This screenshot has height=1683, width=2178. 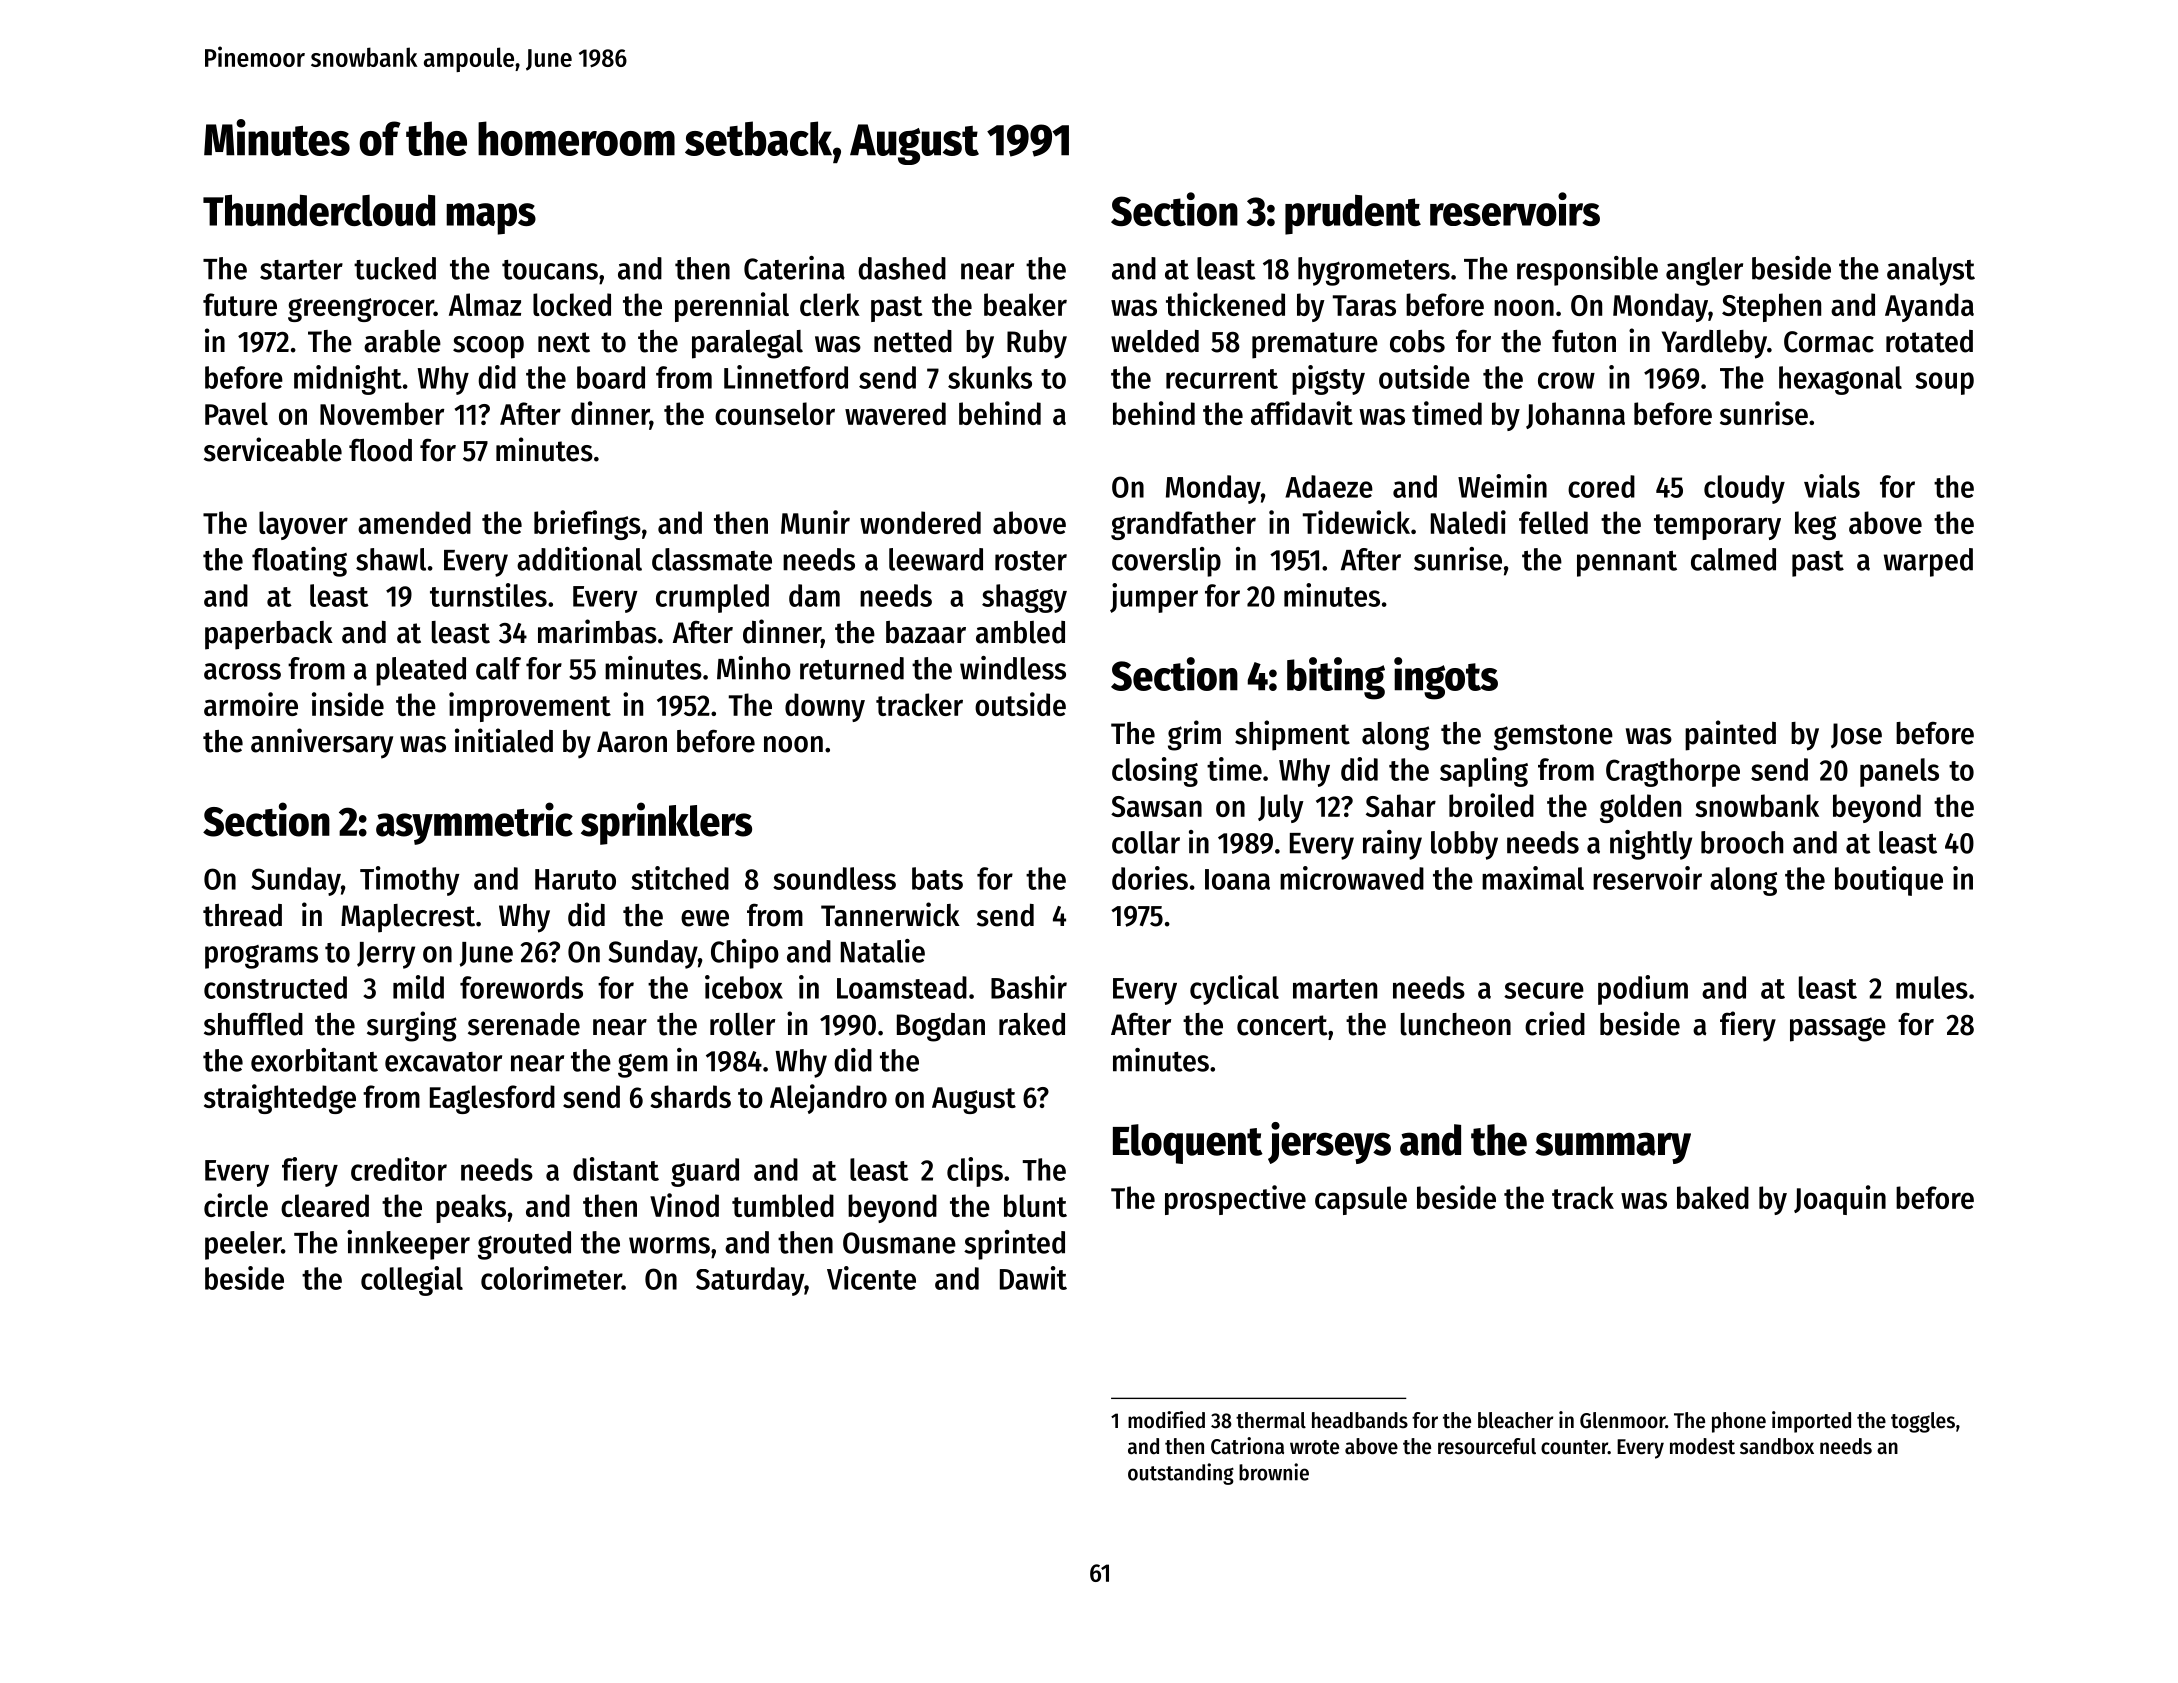 I want to click on Eloquent, so click(x=1188, y=1144).
